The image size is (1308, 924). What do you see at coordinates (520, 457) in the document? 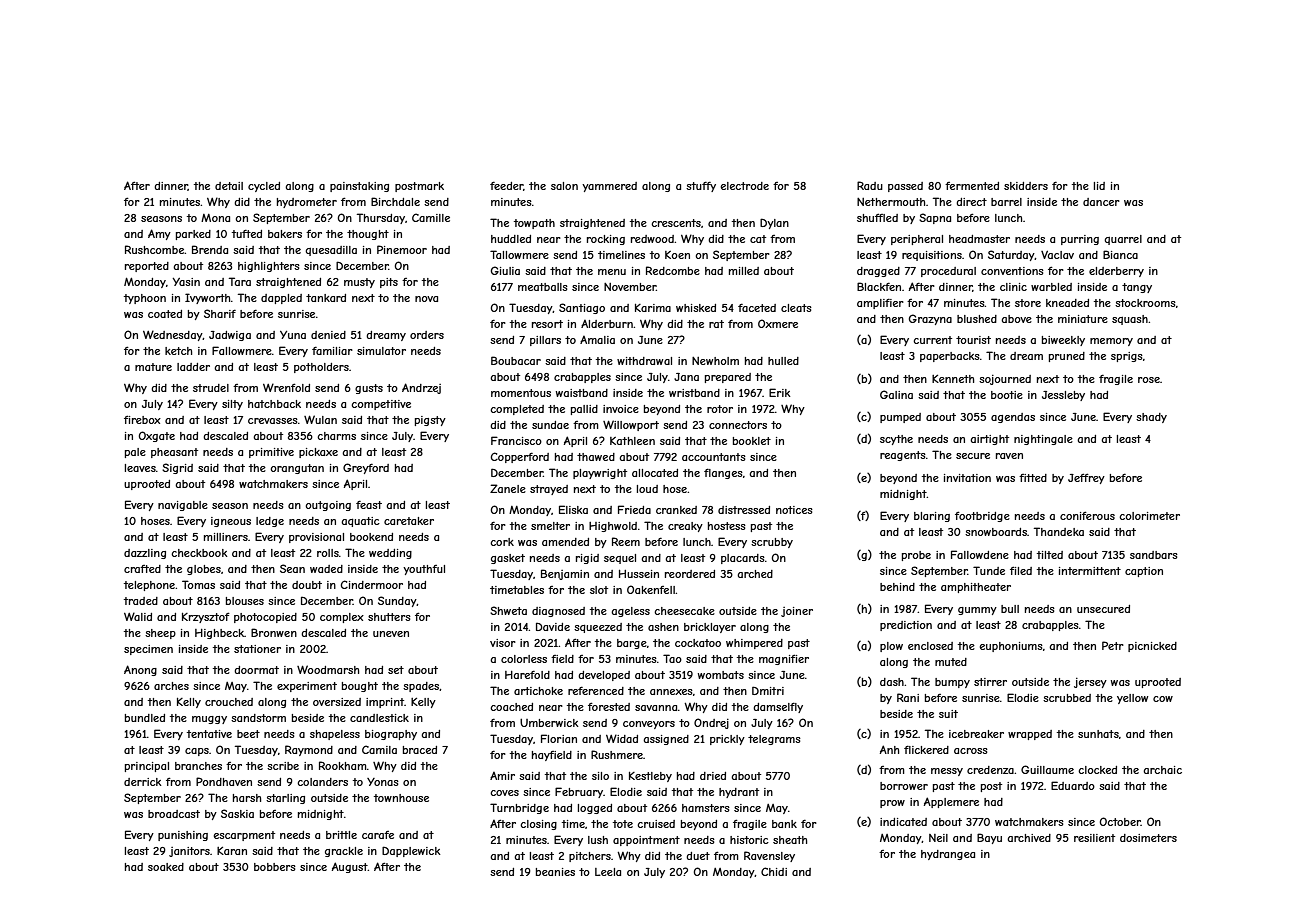
I see `Copperford` at bounding box center [520, 457].
